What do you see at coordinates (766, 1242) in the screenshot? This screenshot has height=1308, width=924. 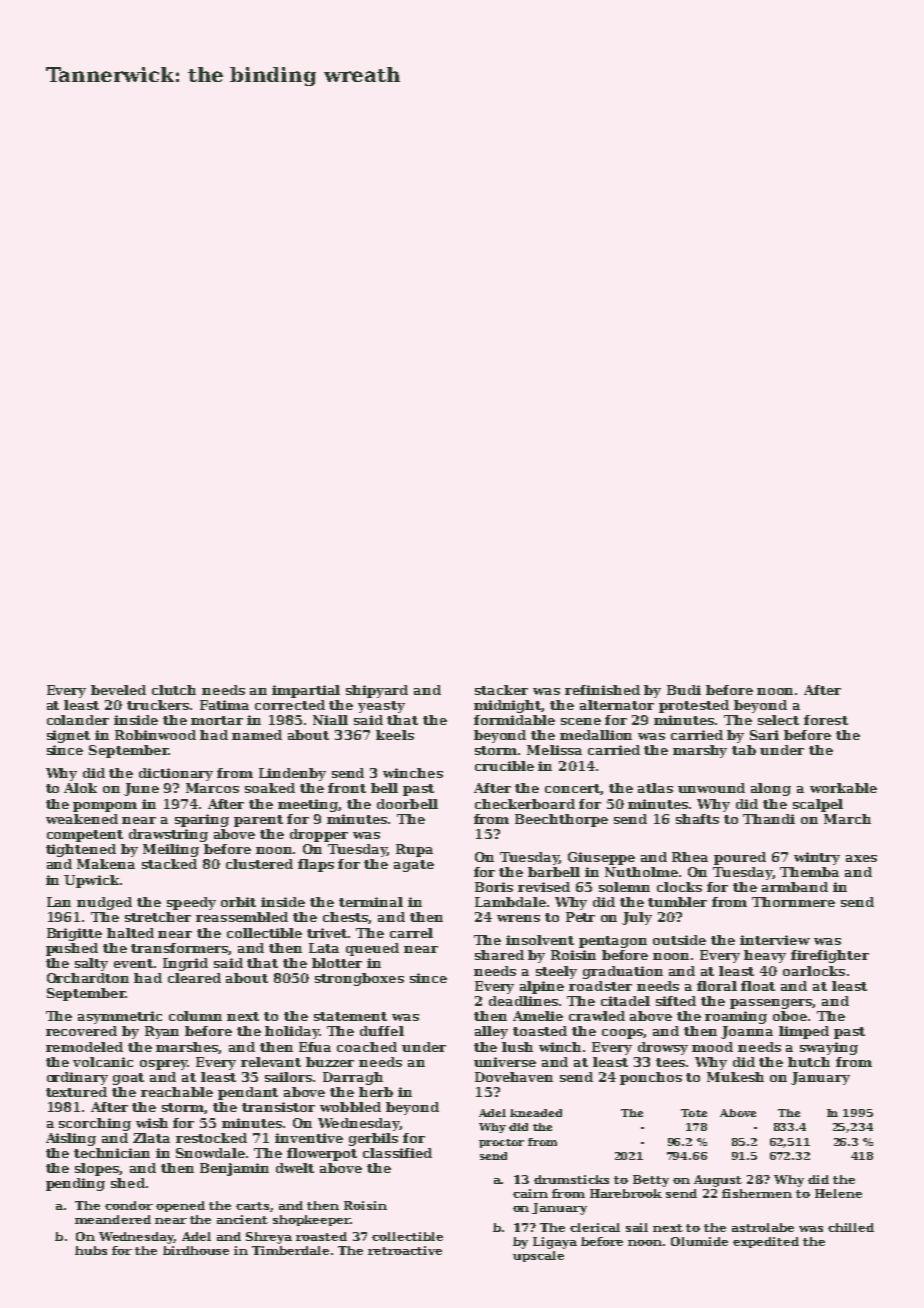 I see `expedited` at bounding box center [766, 1242].
